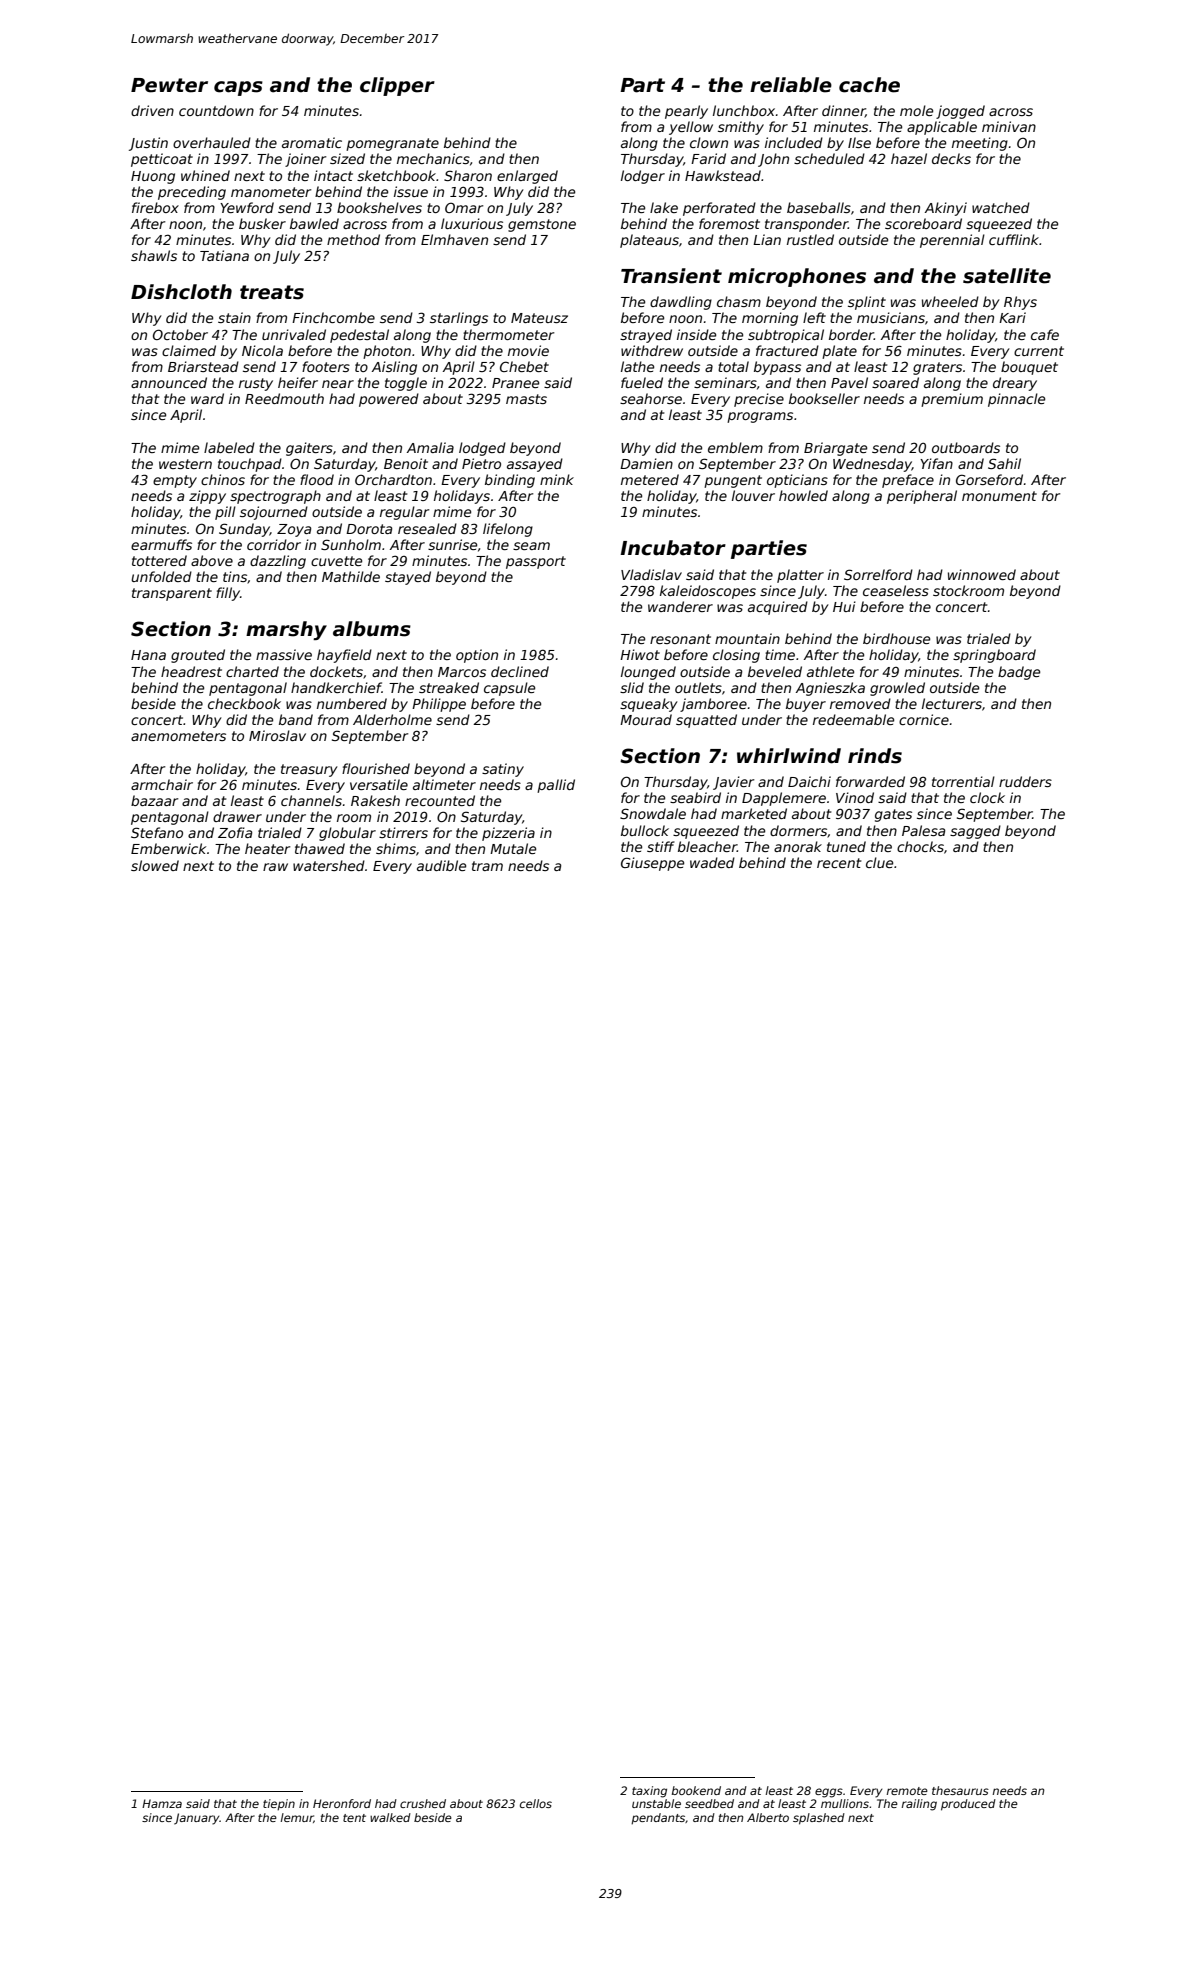 The image size is (1198, 1973). Describe the element at coordinates (169, 85) in the image. I see `Pewter` at that location.
